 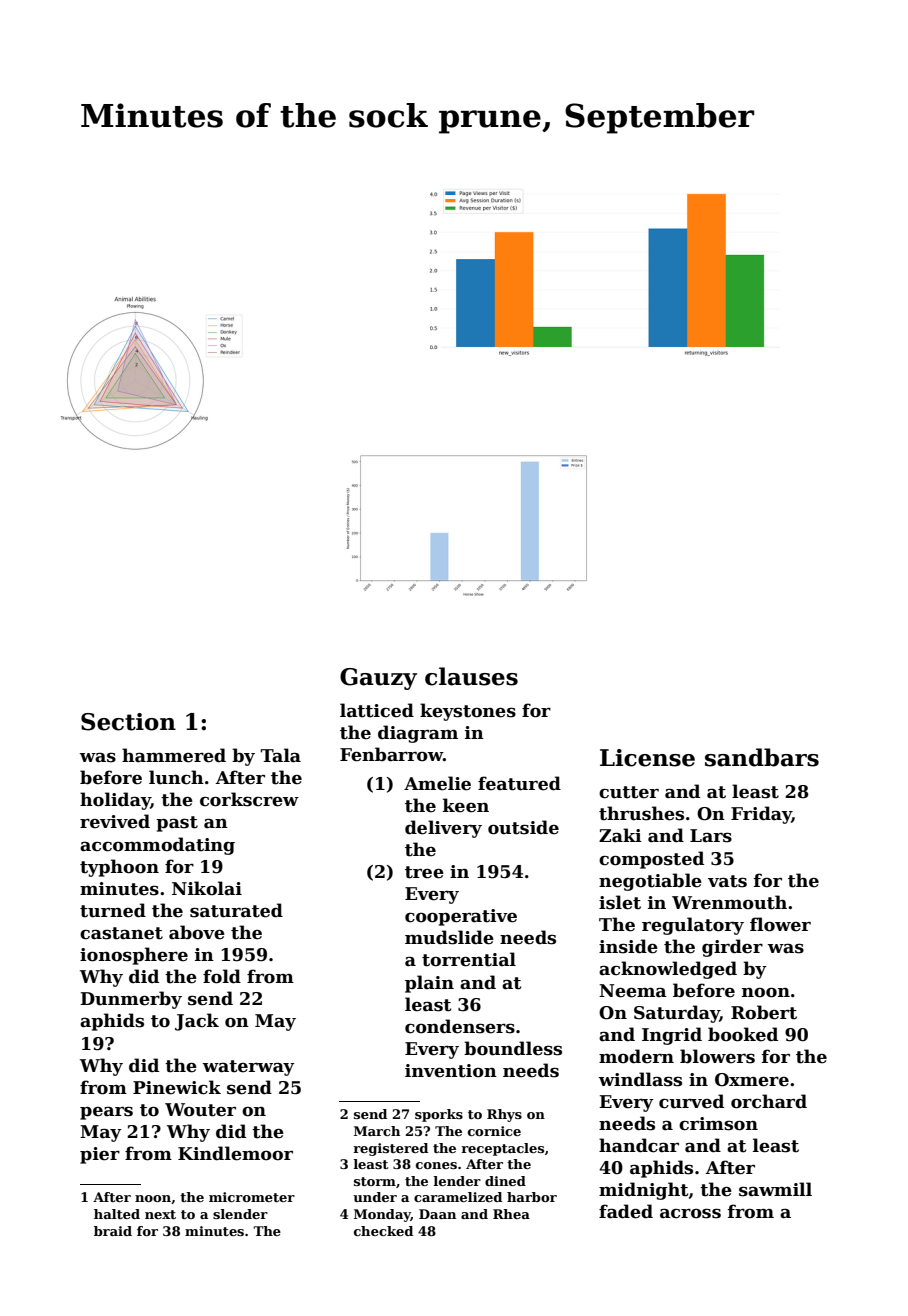 I want to click on braid, so click(x=113, y=1231).
